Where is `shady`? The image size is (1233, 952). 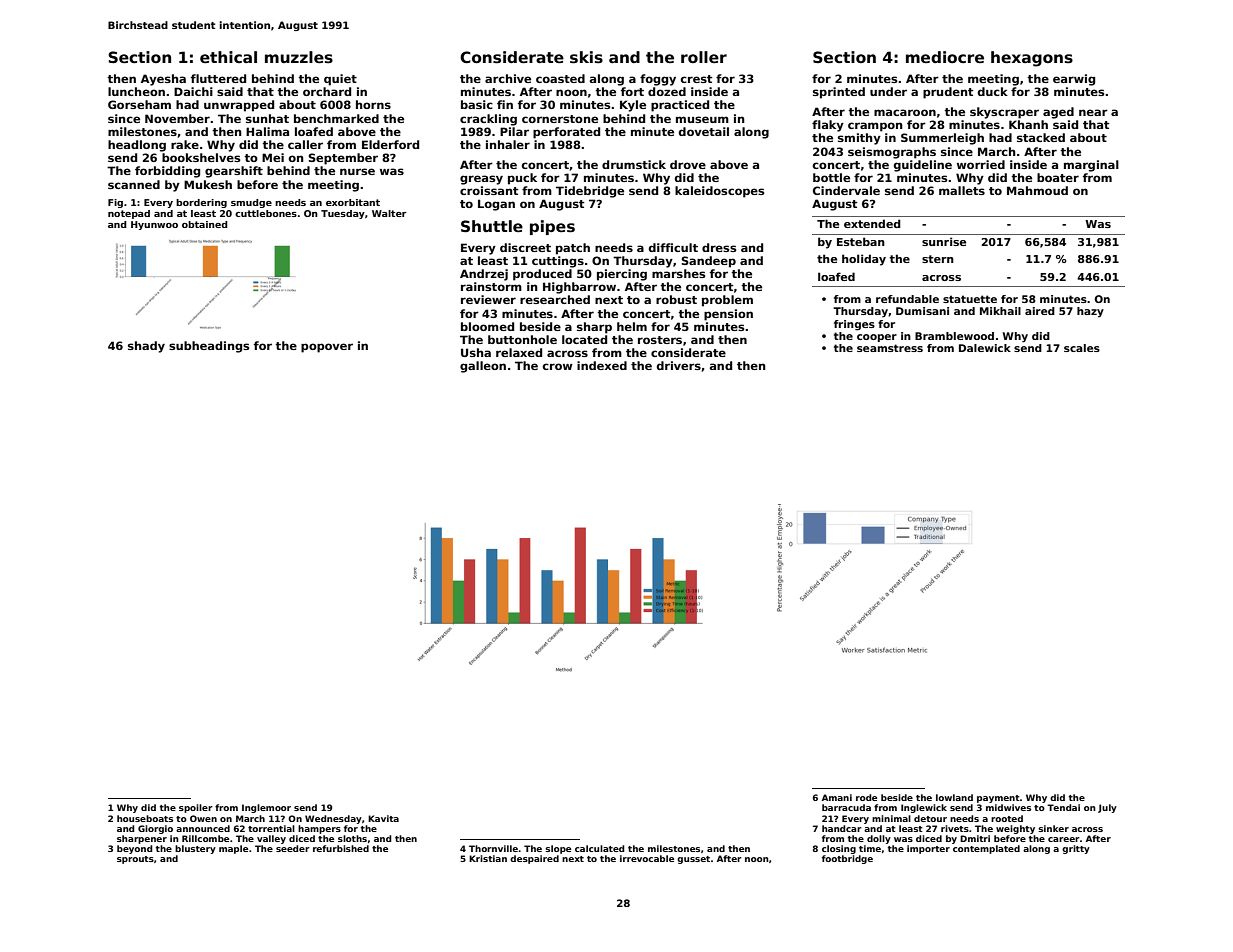 shady is located at coordinates (146, 347).
